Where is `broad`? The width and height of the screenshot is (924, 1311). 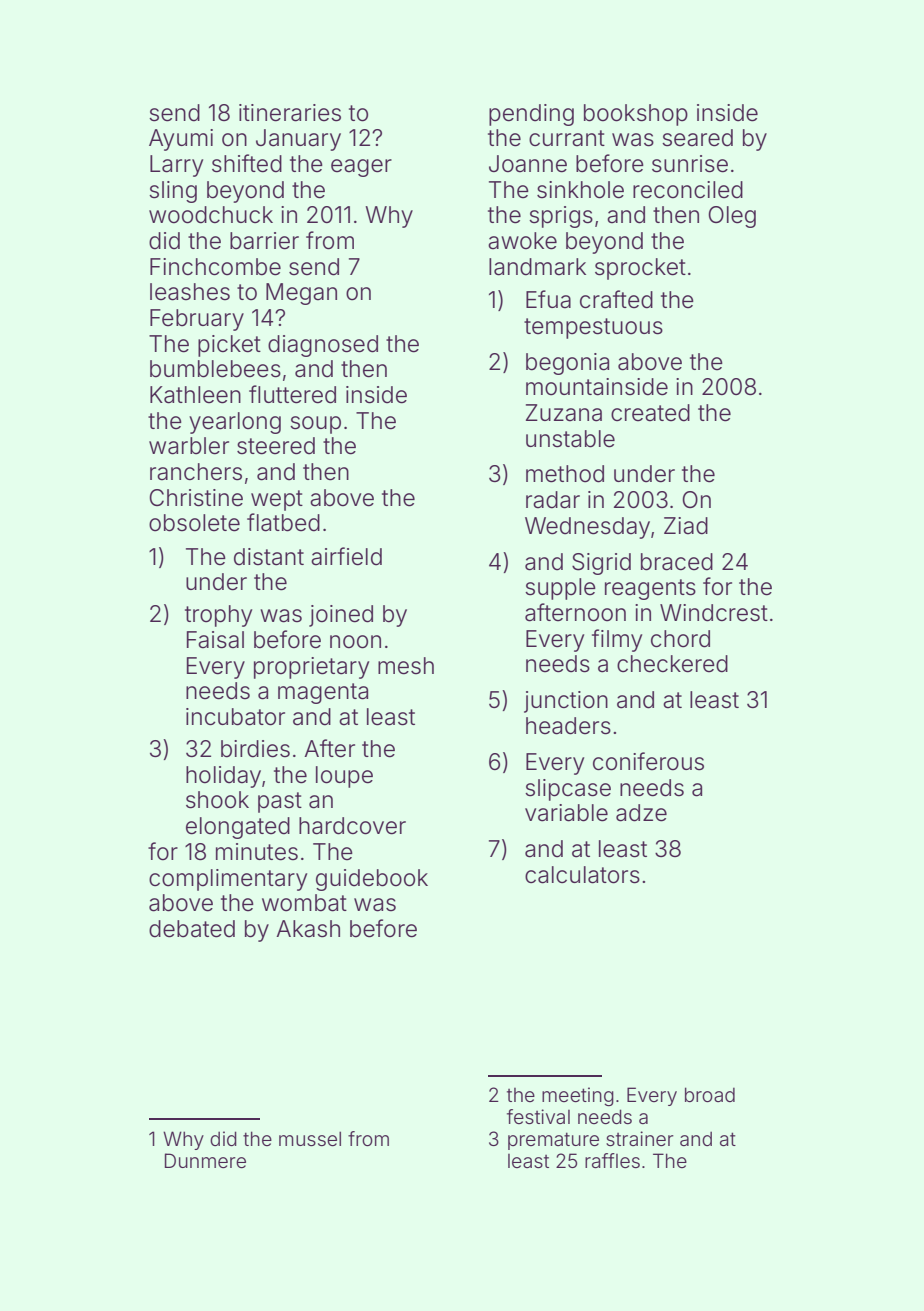 broad is located at coordinates (710, 1094).
